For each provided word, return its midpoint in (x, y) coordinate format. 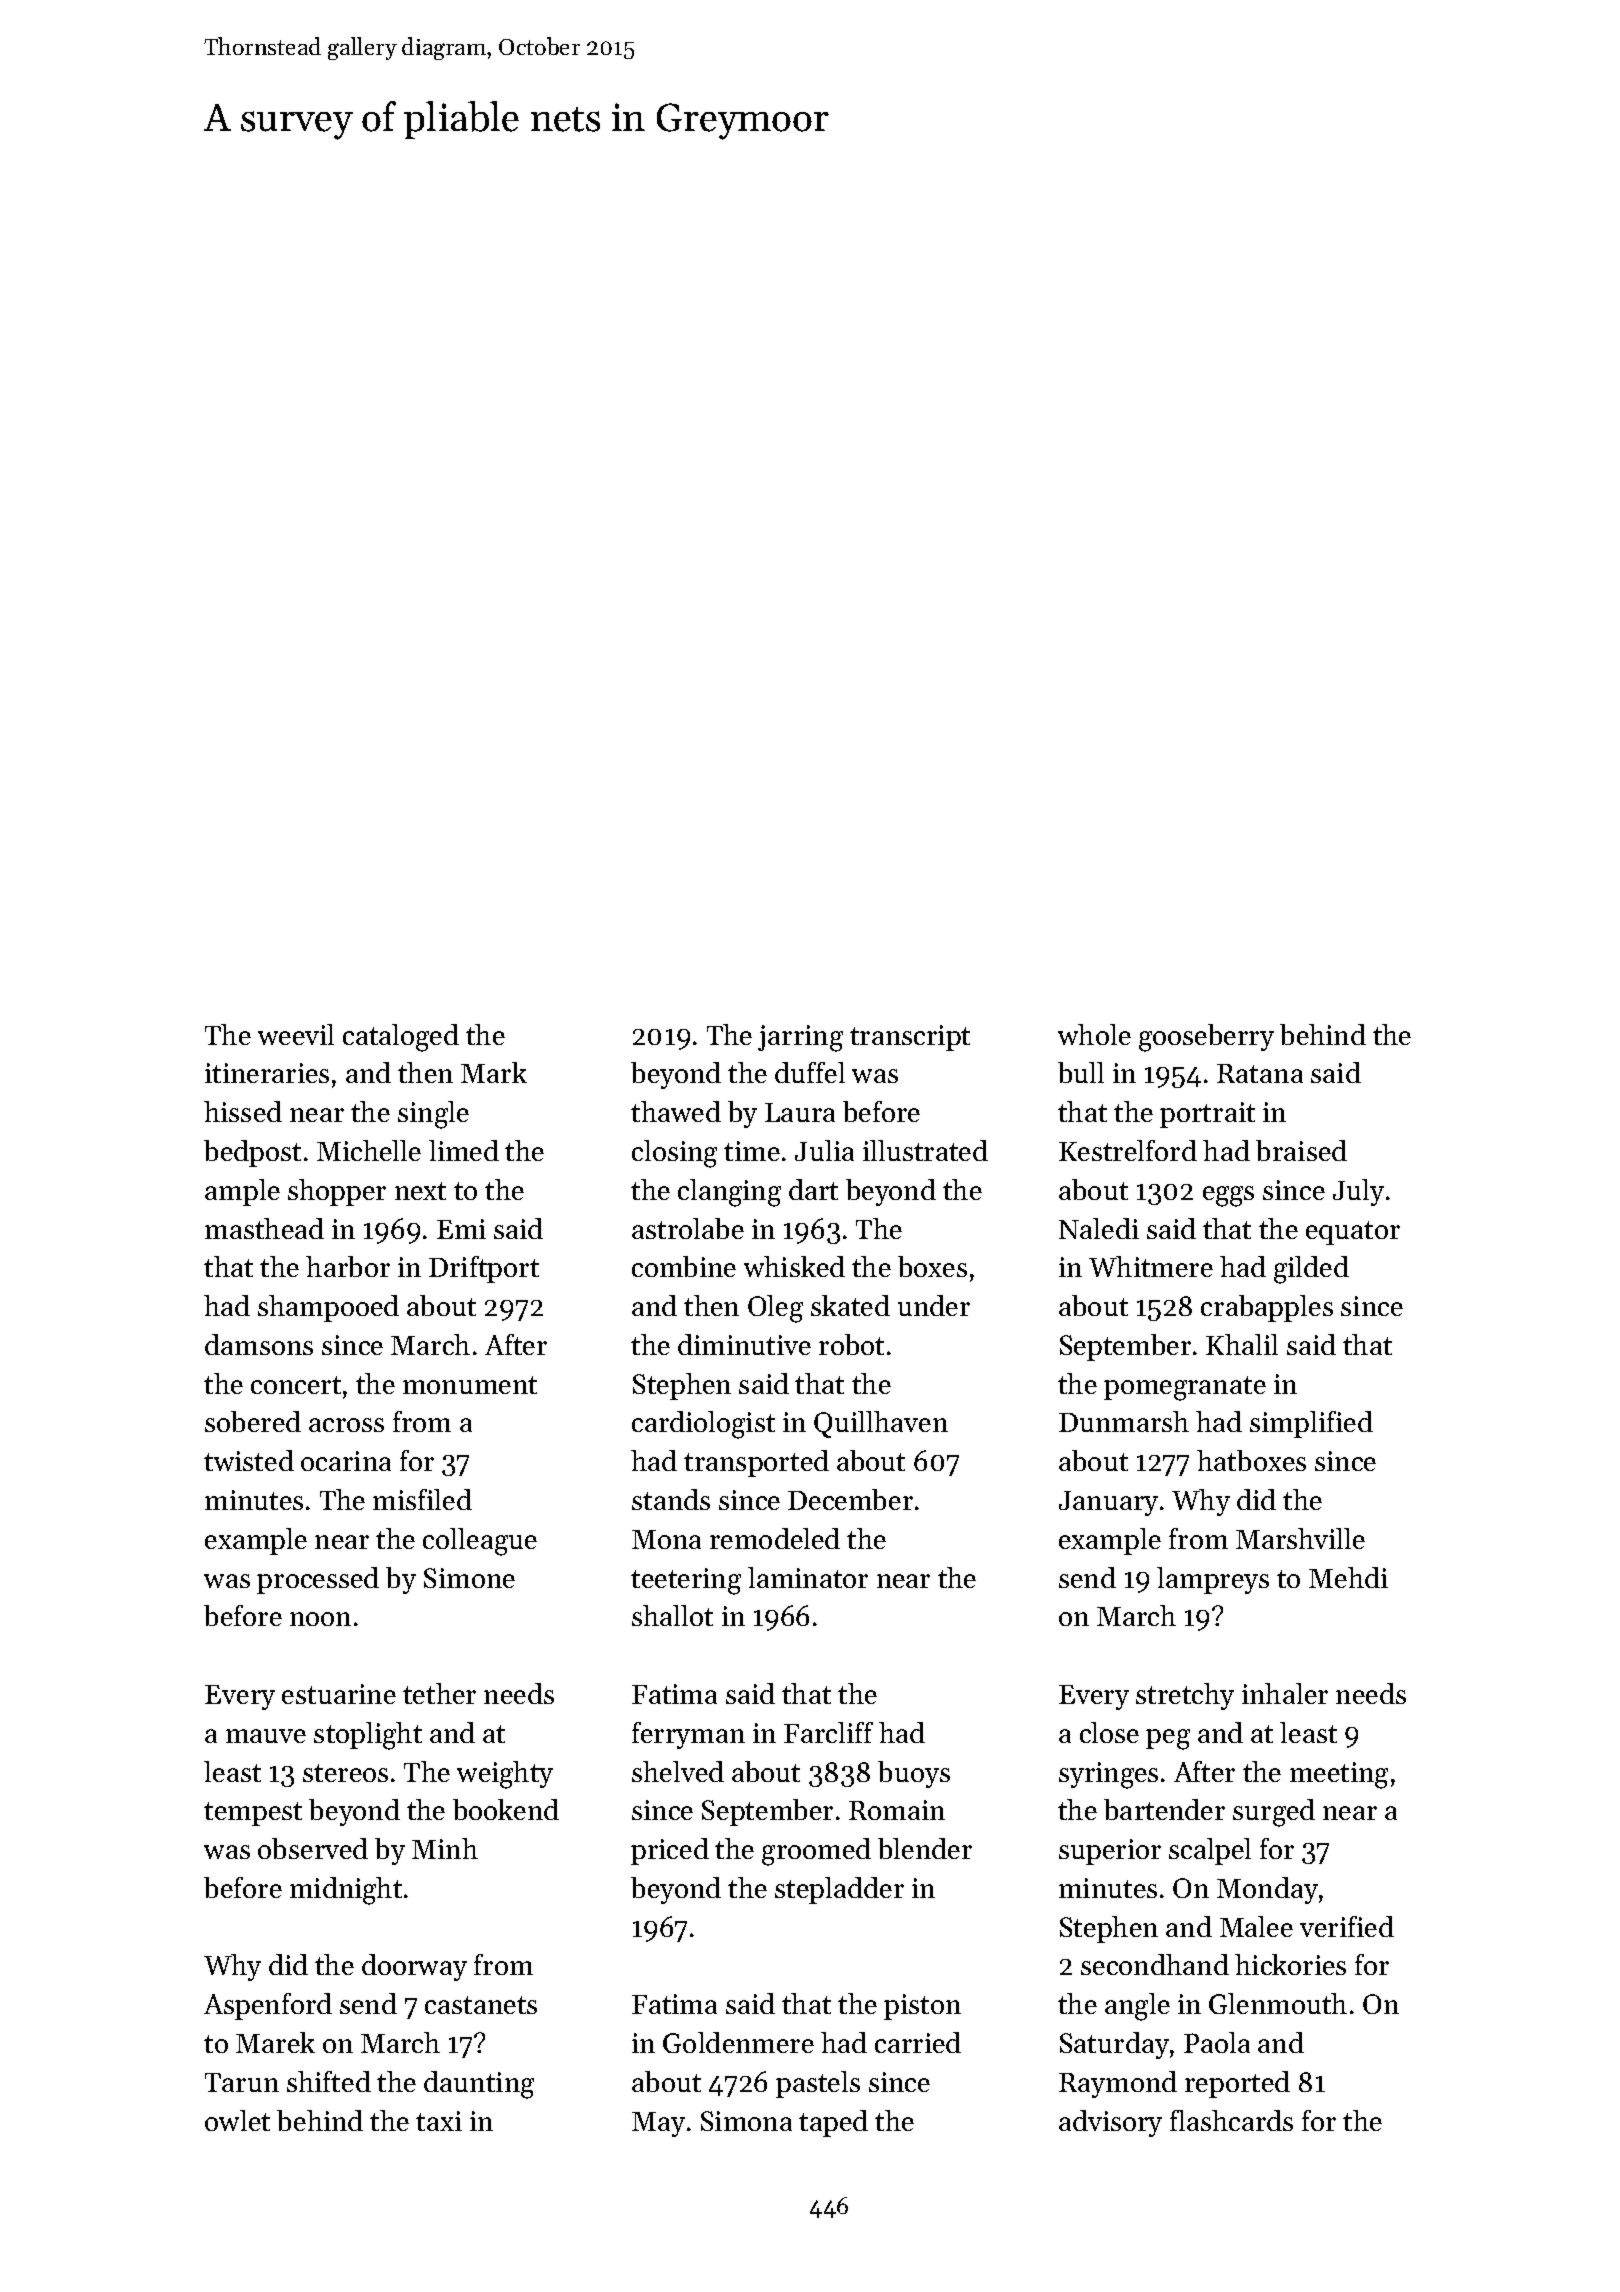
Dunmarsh (1124, 1421)
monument (470, 1385)
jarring (800, 1038)
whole (1094, 1034)
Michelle (369, 1150)
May (658, 2124)
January (1108, 1503)
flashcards (1231, 2120)
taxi (439, 2121)
